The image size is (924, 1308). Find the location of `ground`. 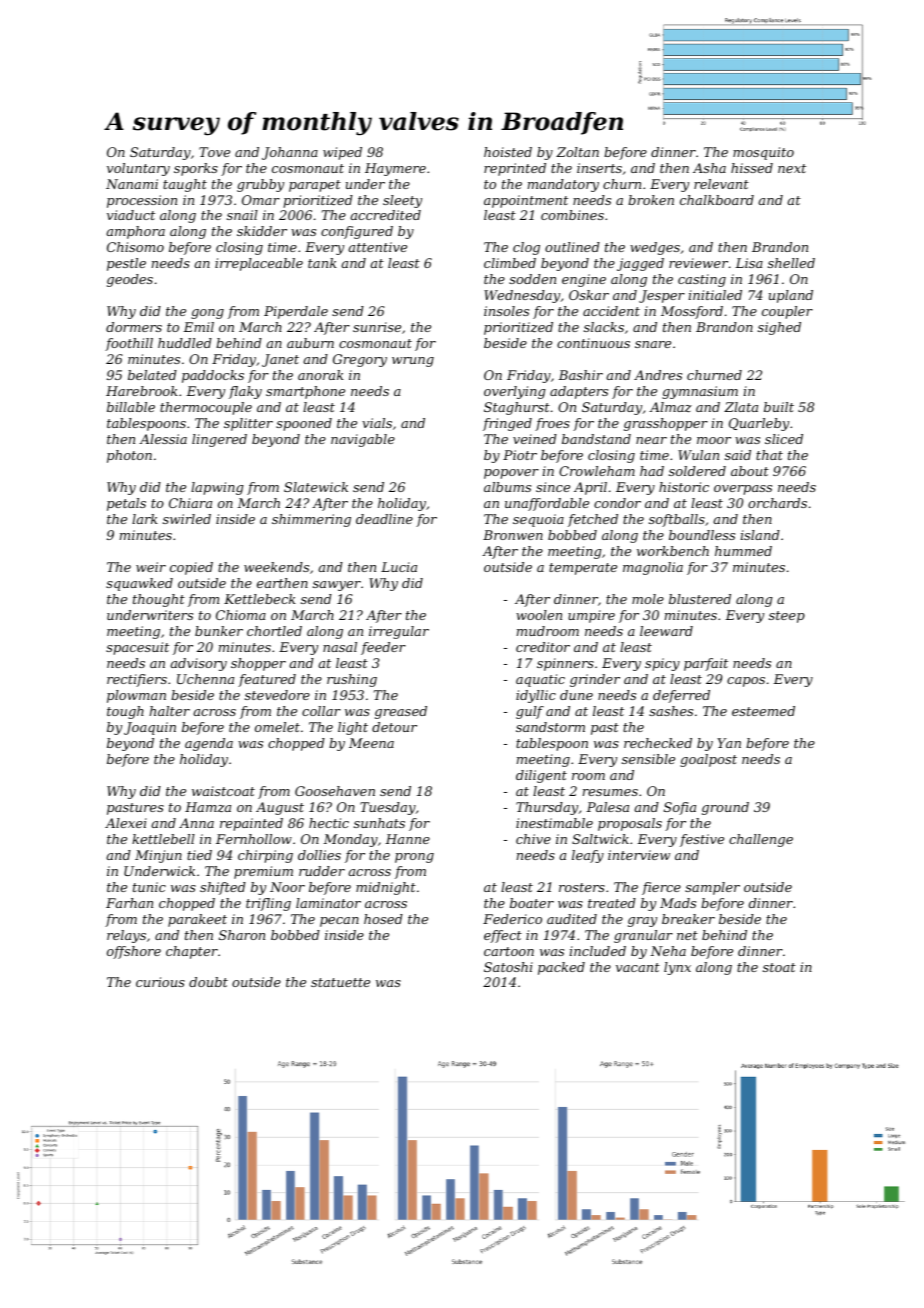

ground is located at coordinates (725, 808).
